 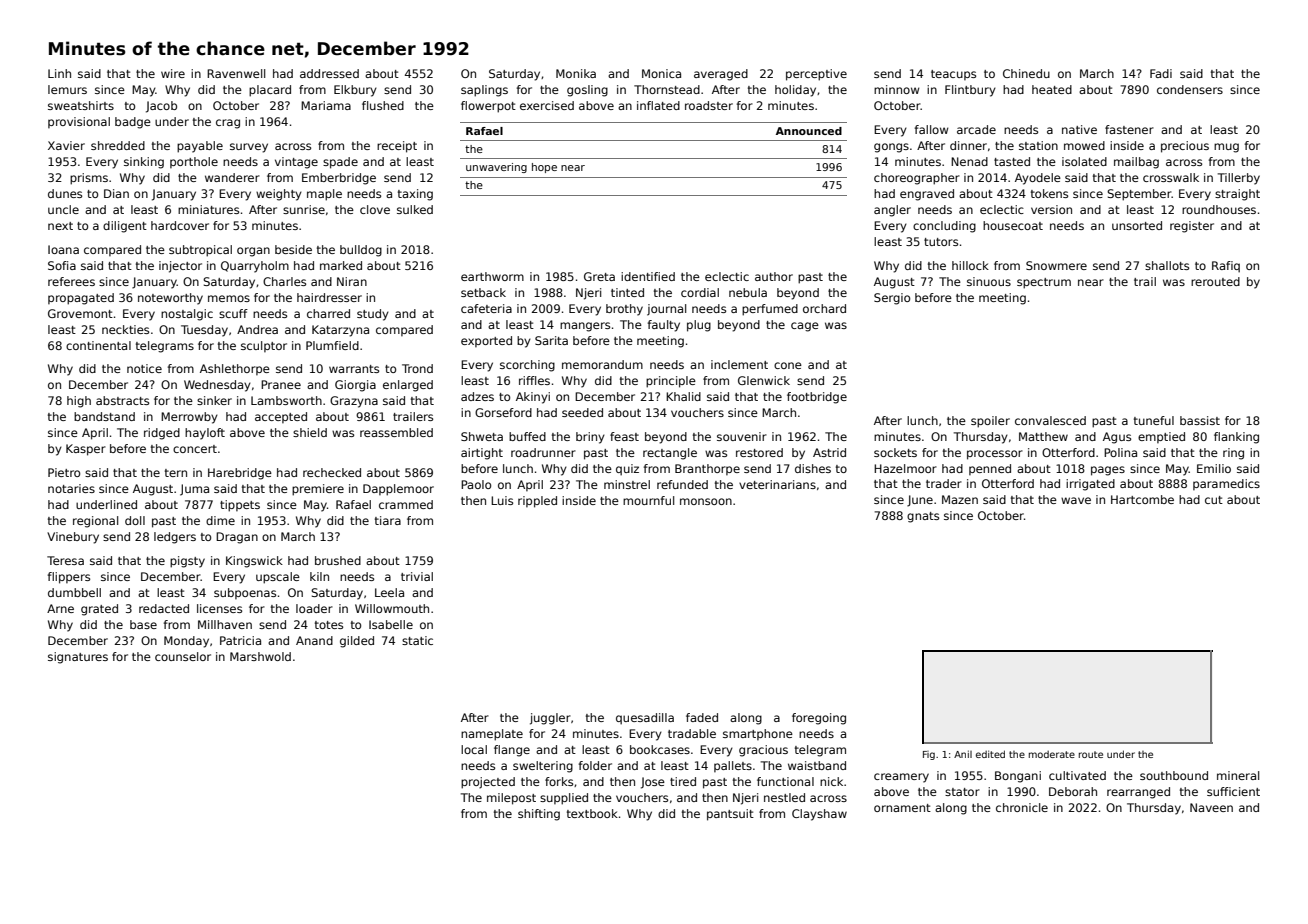 What do you see at coordinates (417, 576) in the screenshot?
I see `trivial` at bounding box center [417, 576].
